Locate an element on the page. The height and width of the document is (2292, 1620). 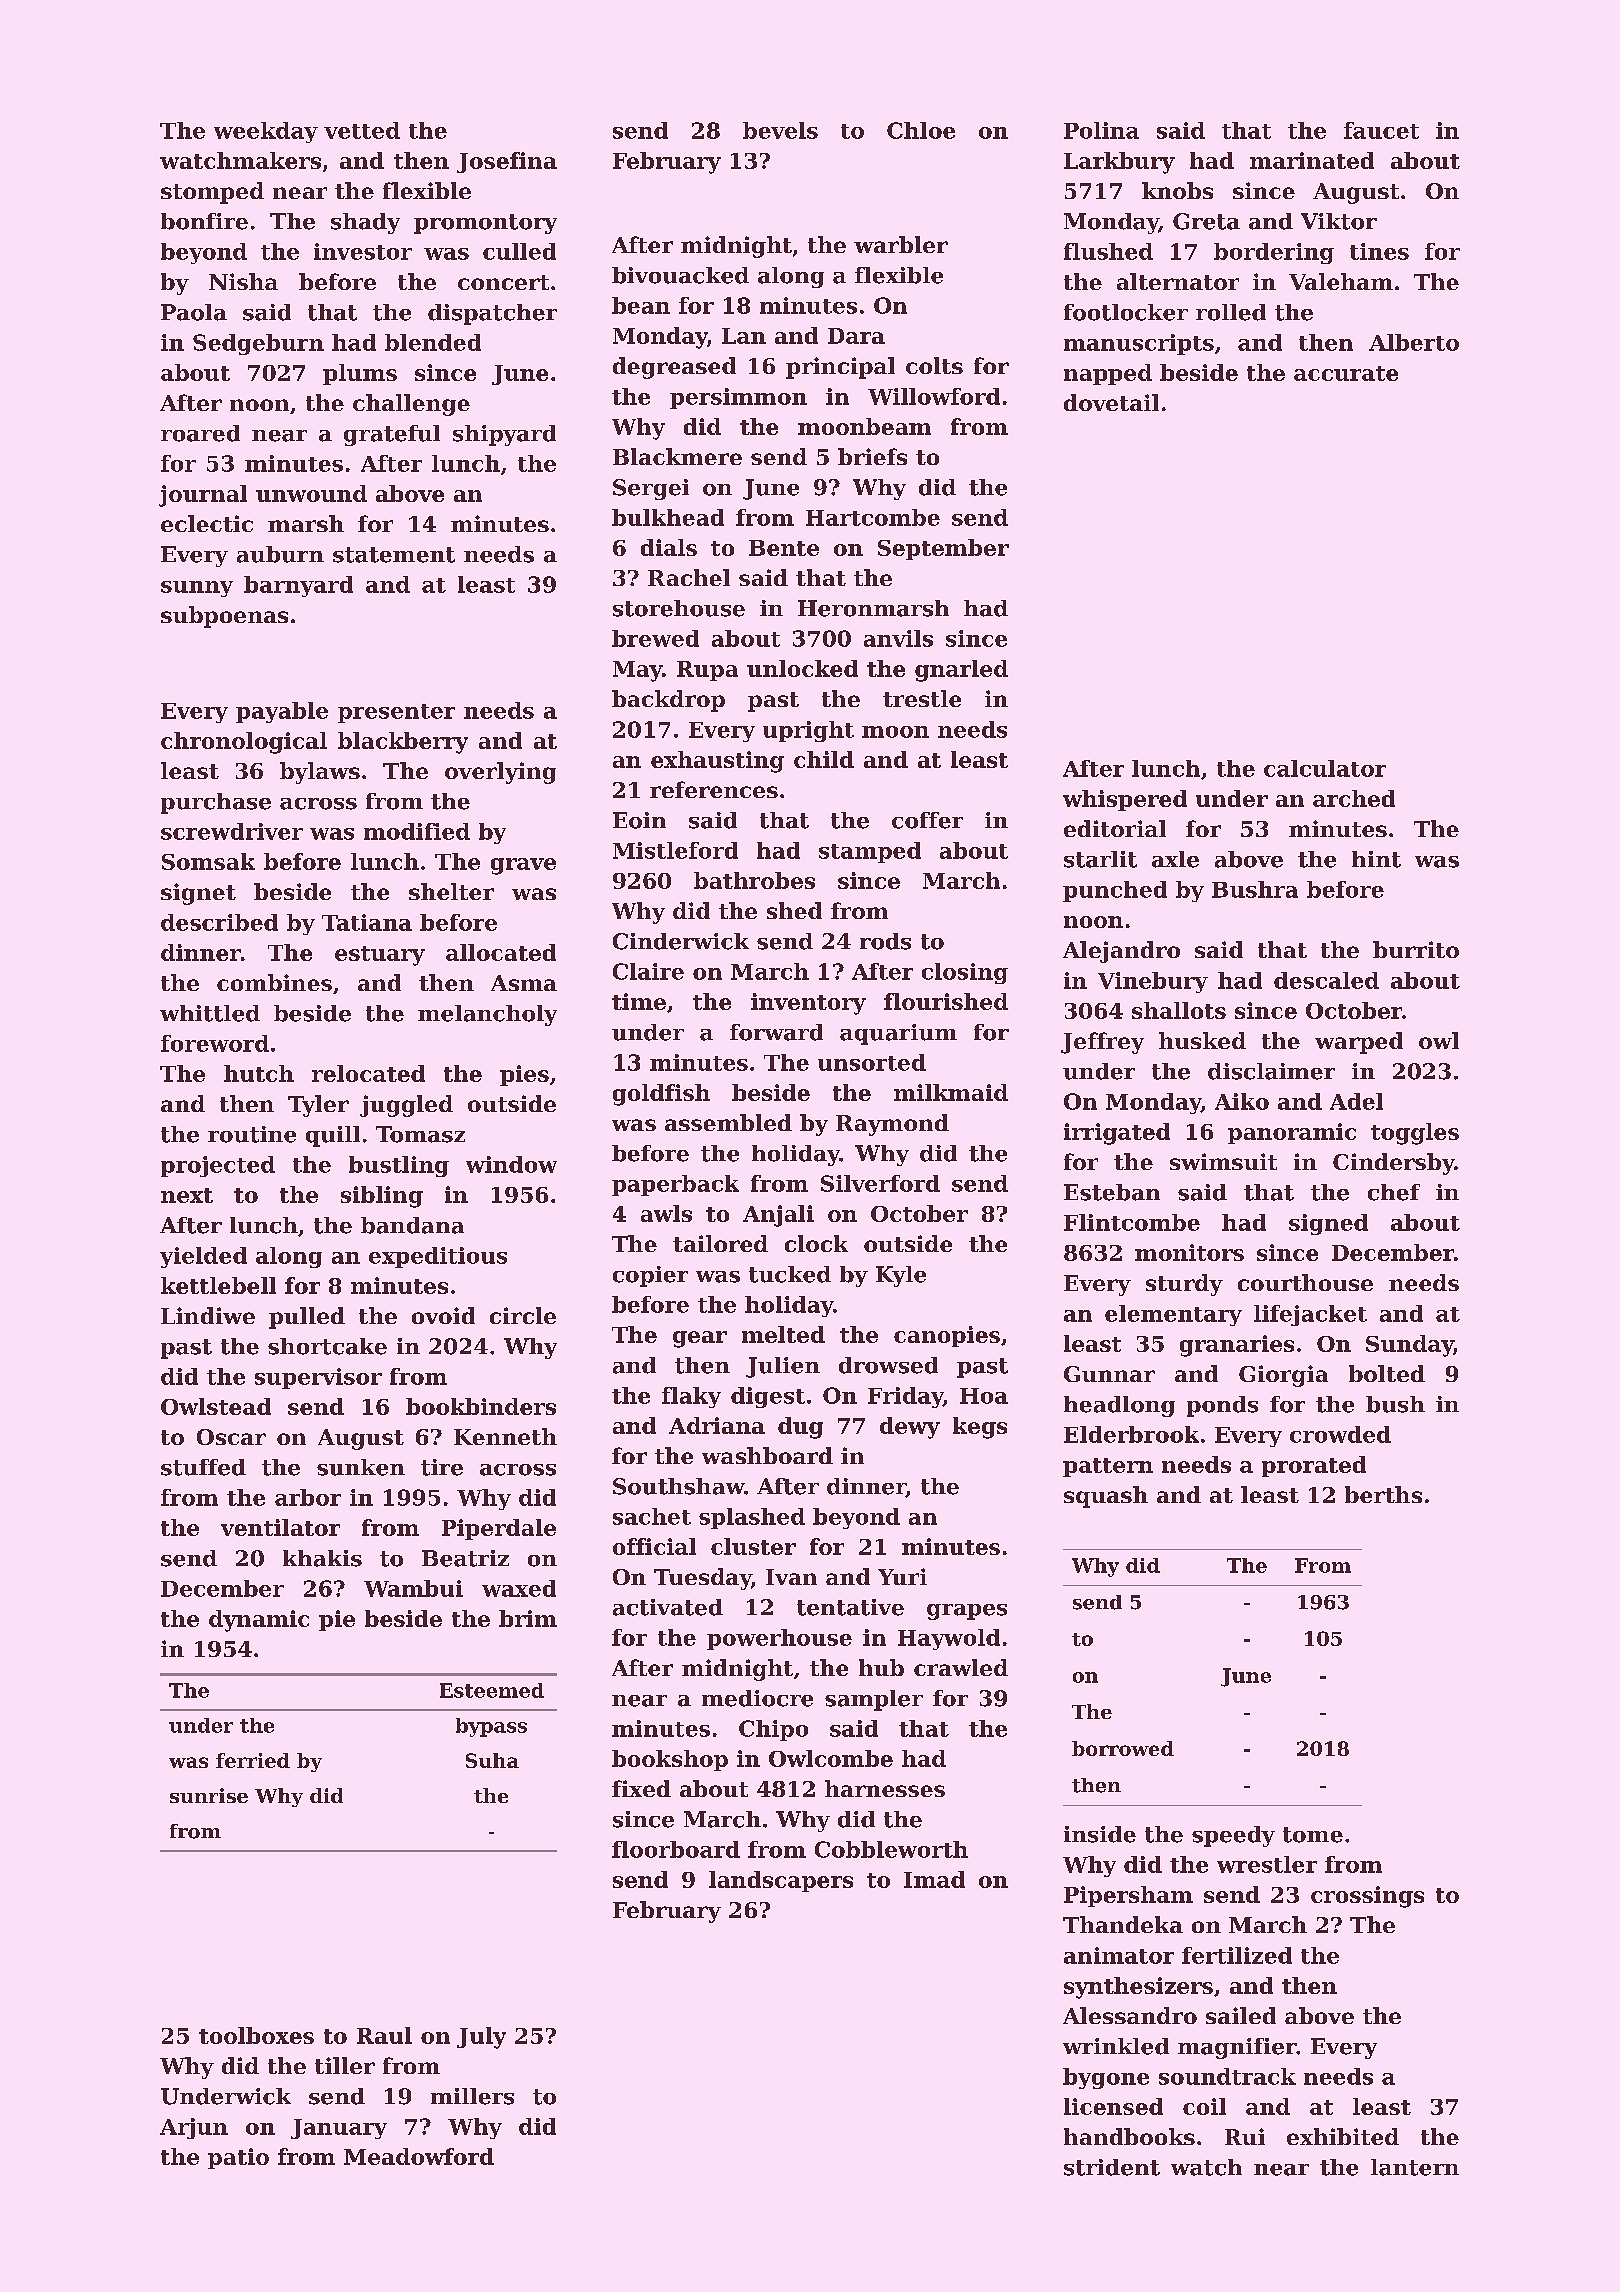
goldfish is located at coordinates (661, 1095).
